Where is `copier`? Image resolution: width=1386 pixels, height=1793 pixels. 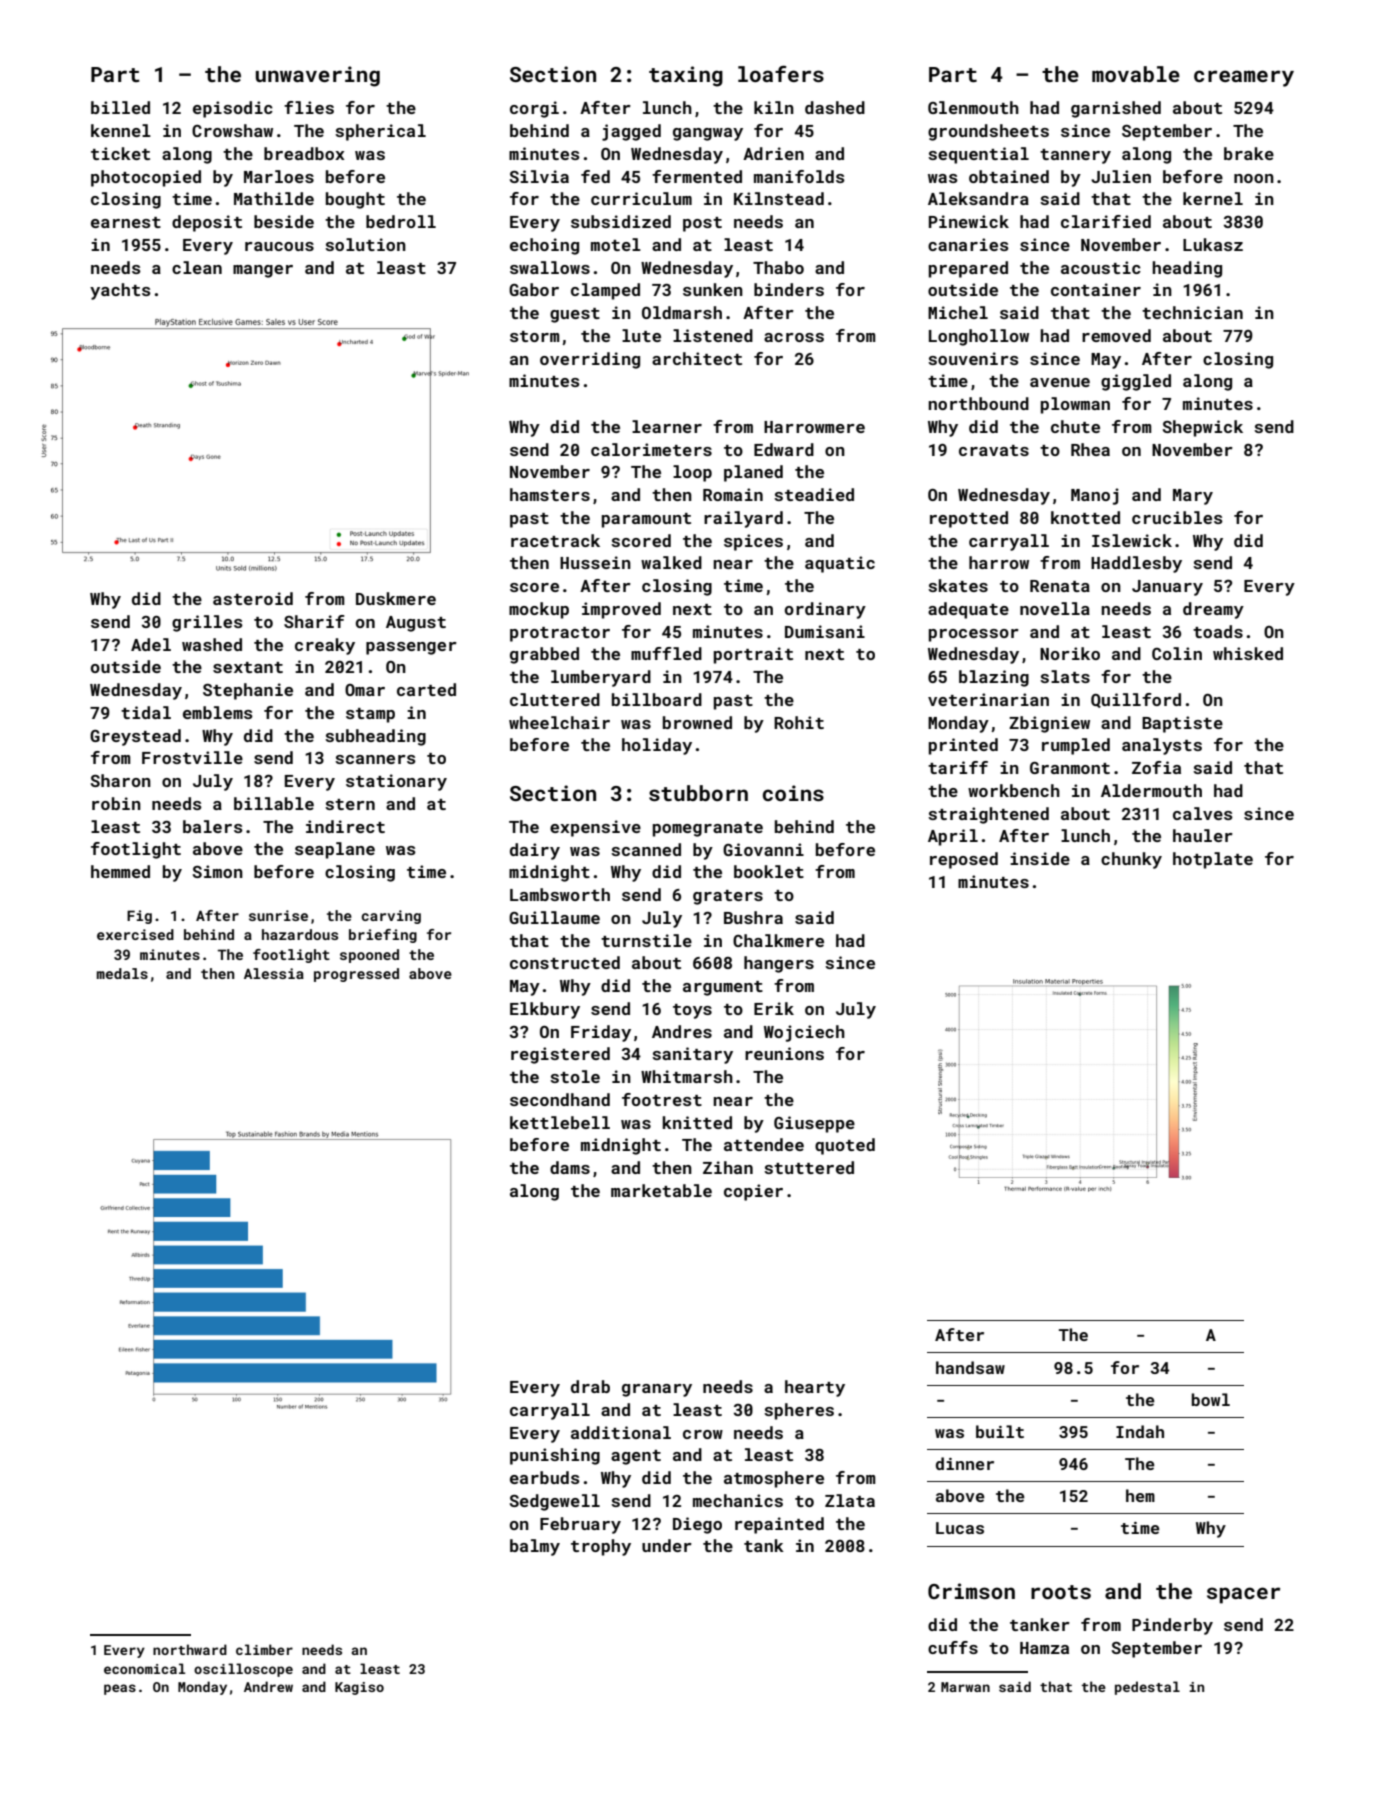
copier is located at coordinates (753, 1192).
